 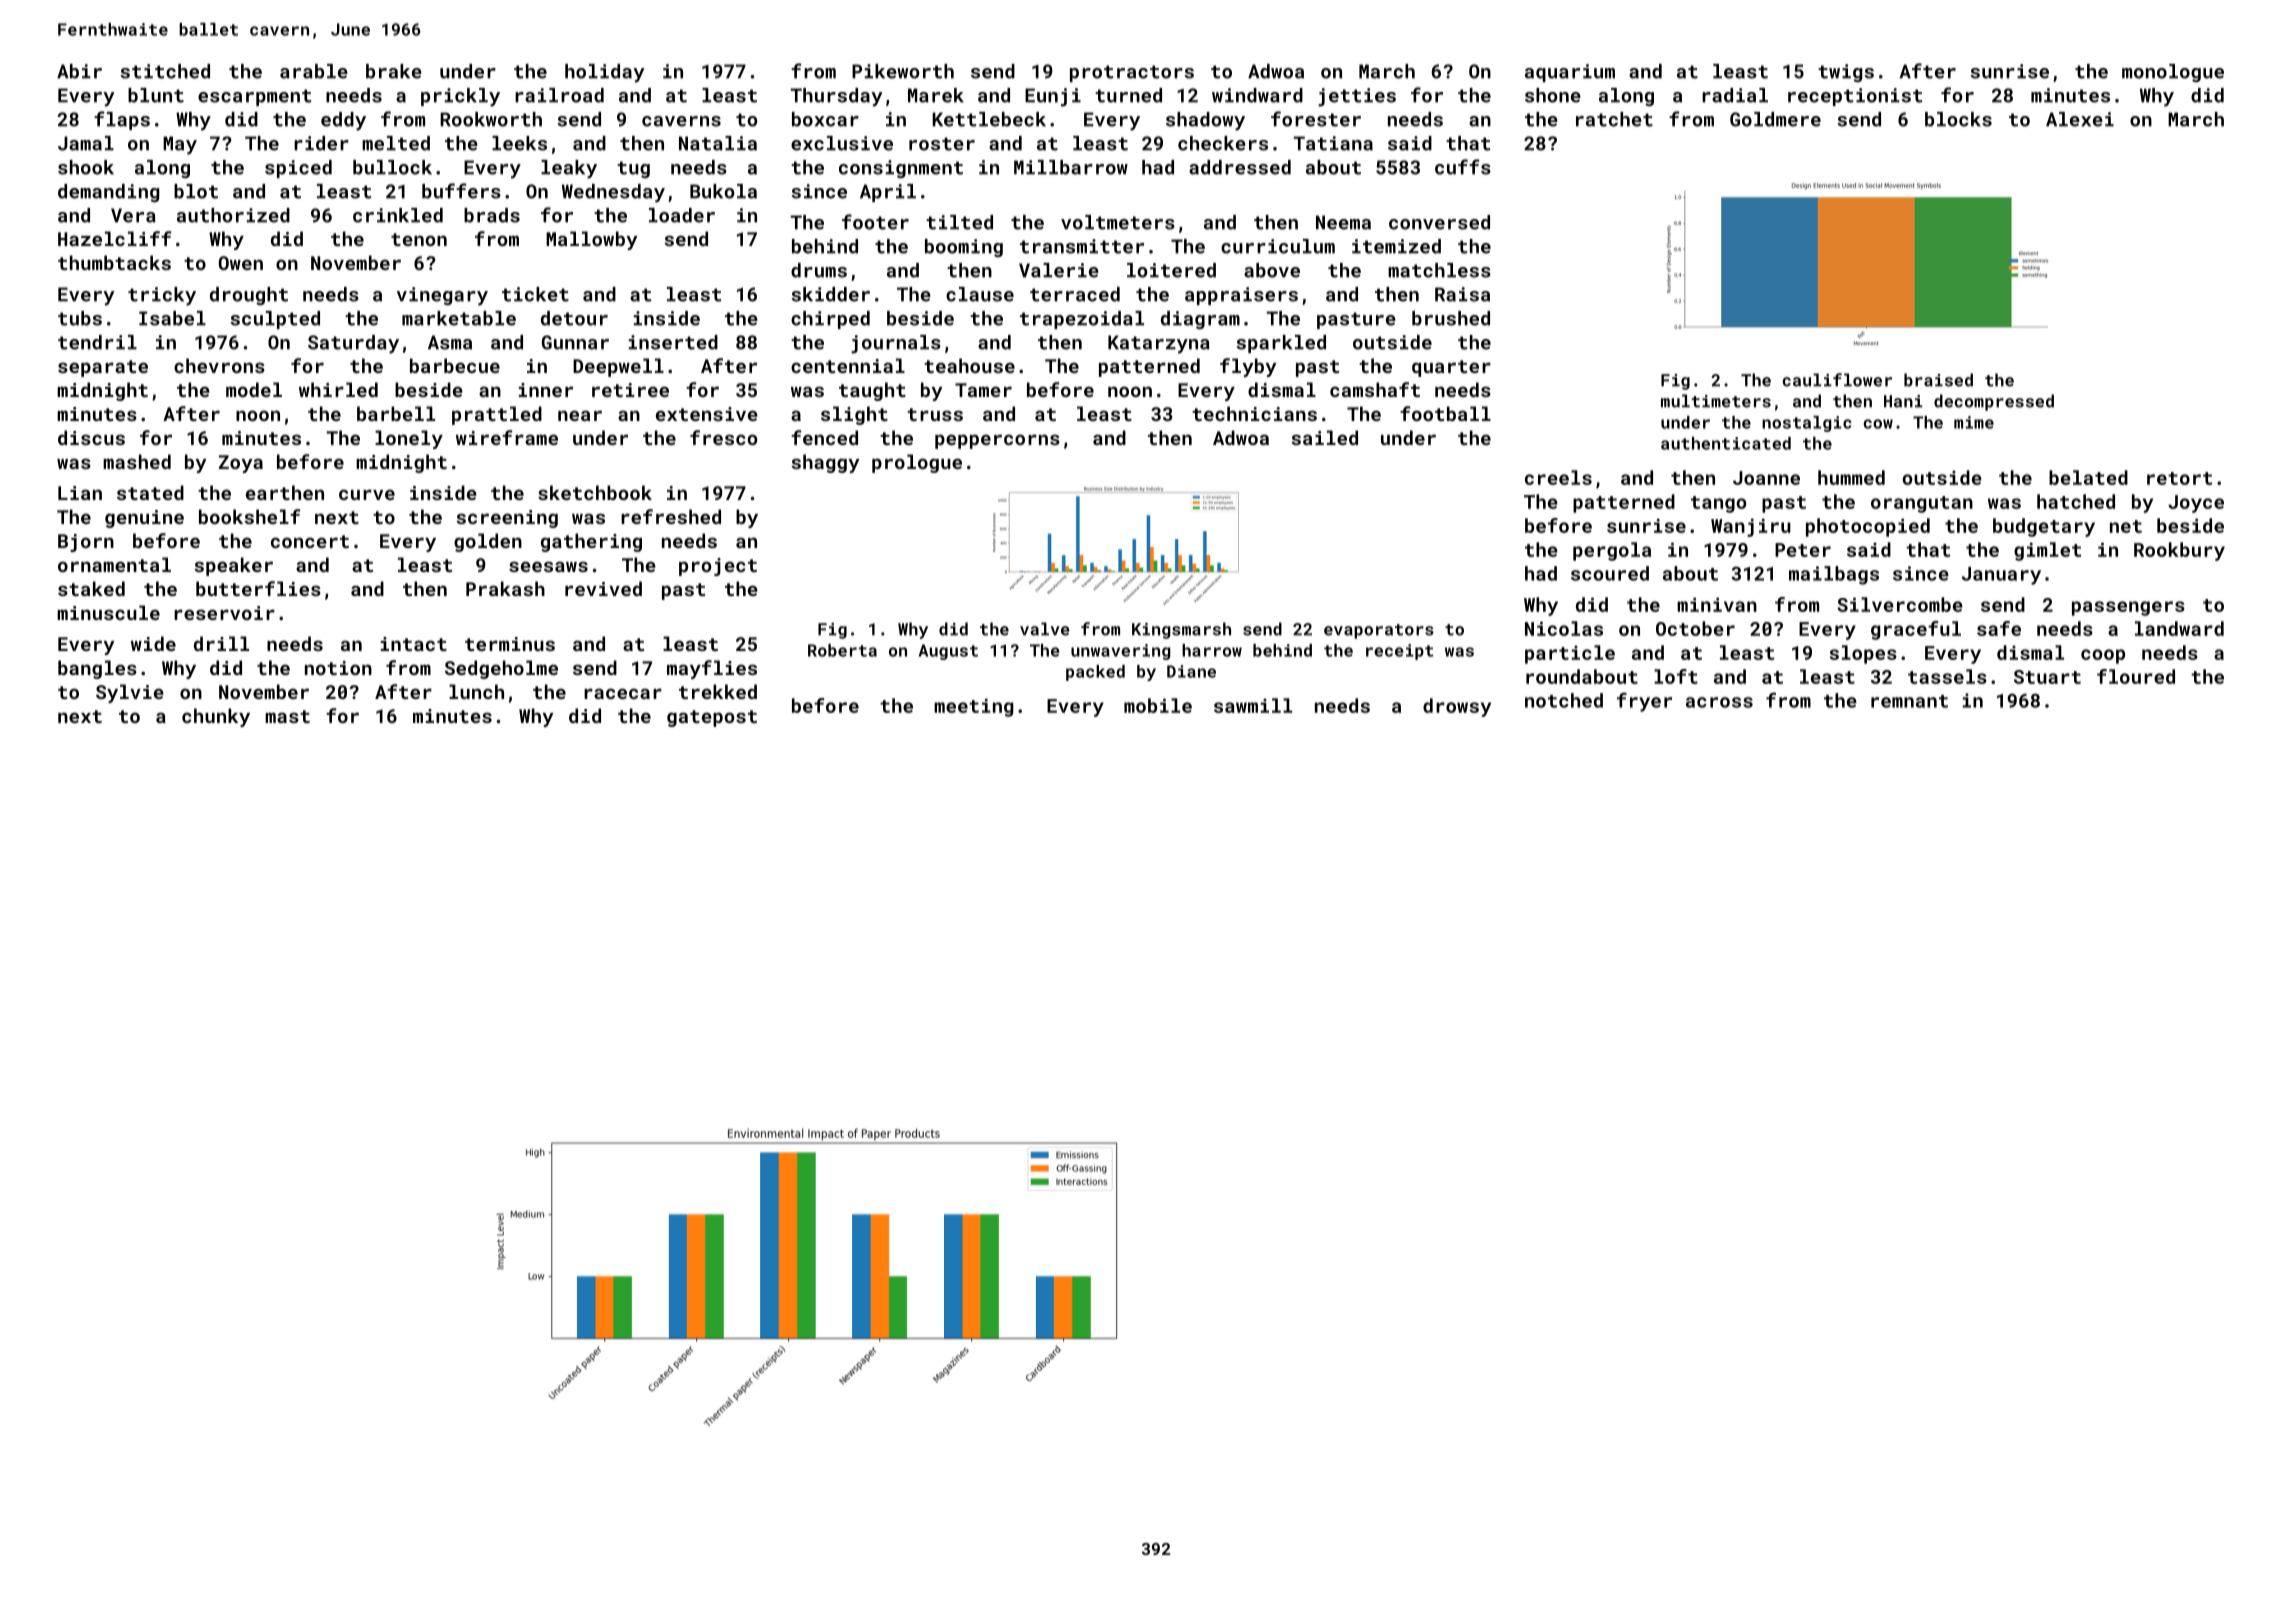 What do you see at coordinates (394, 71) in the screenshot?
I see `brake` at bounding box center [394, 71].
